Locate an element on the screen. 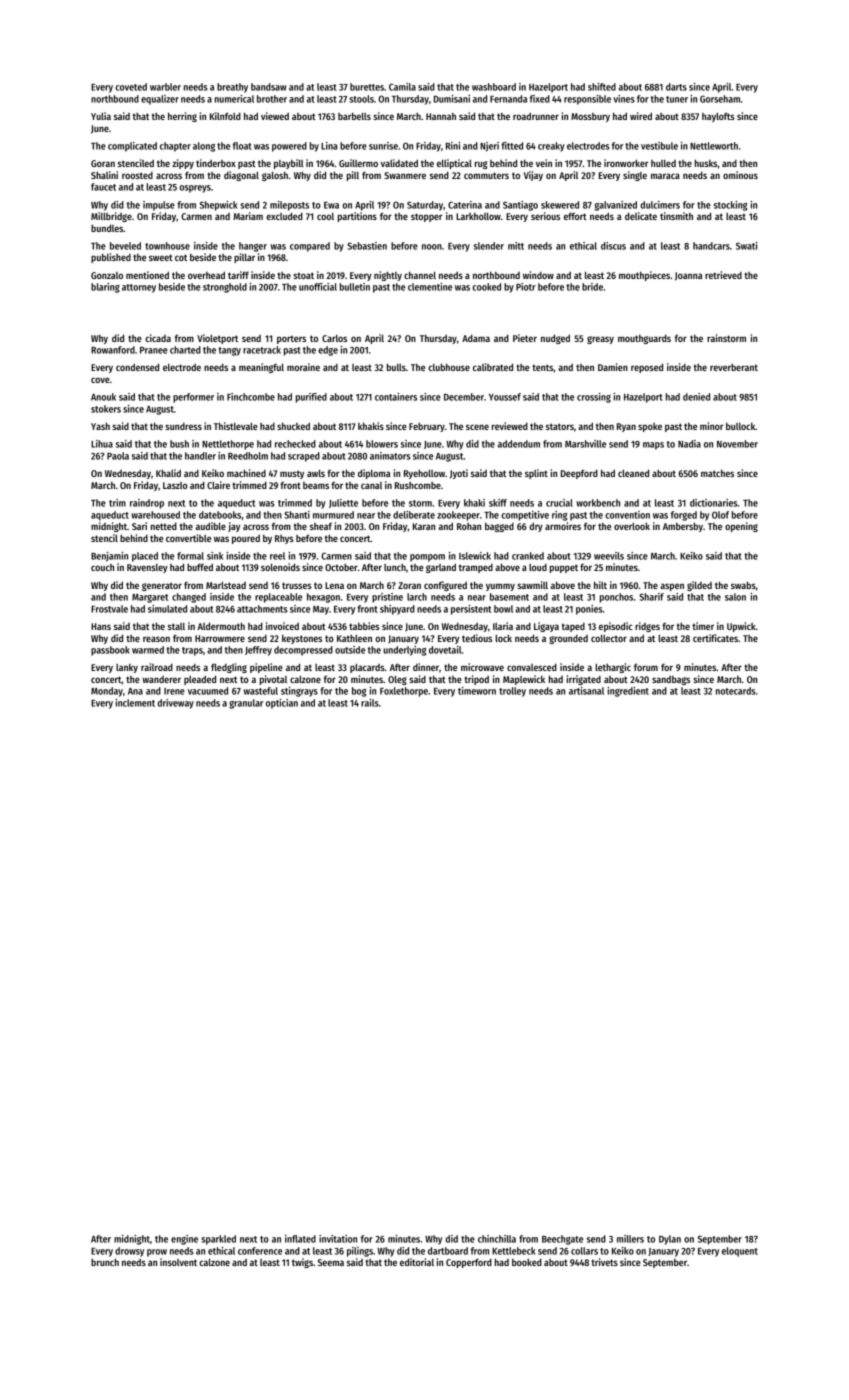 The width and height of the screenshot is (849, 1400). notecards is located at coordinates (736, 691).
